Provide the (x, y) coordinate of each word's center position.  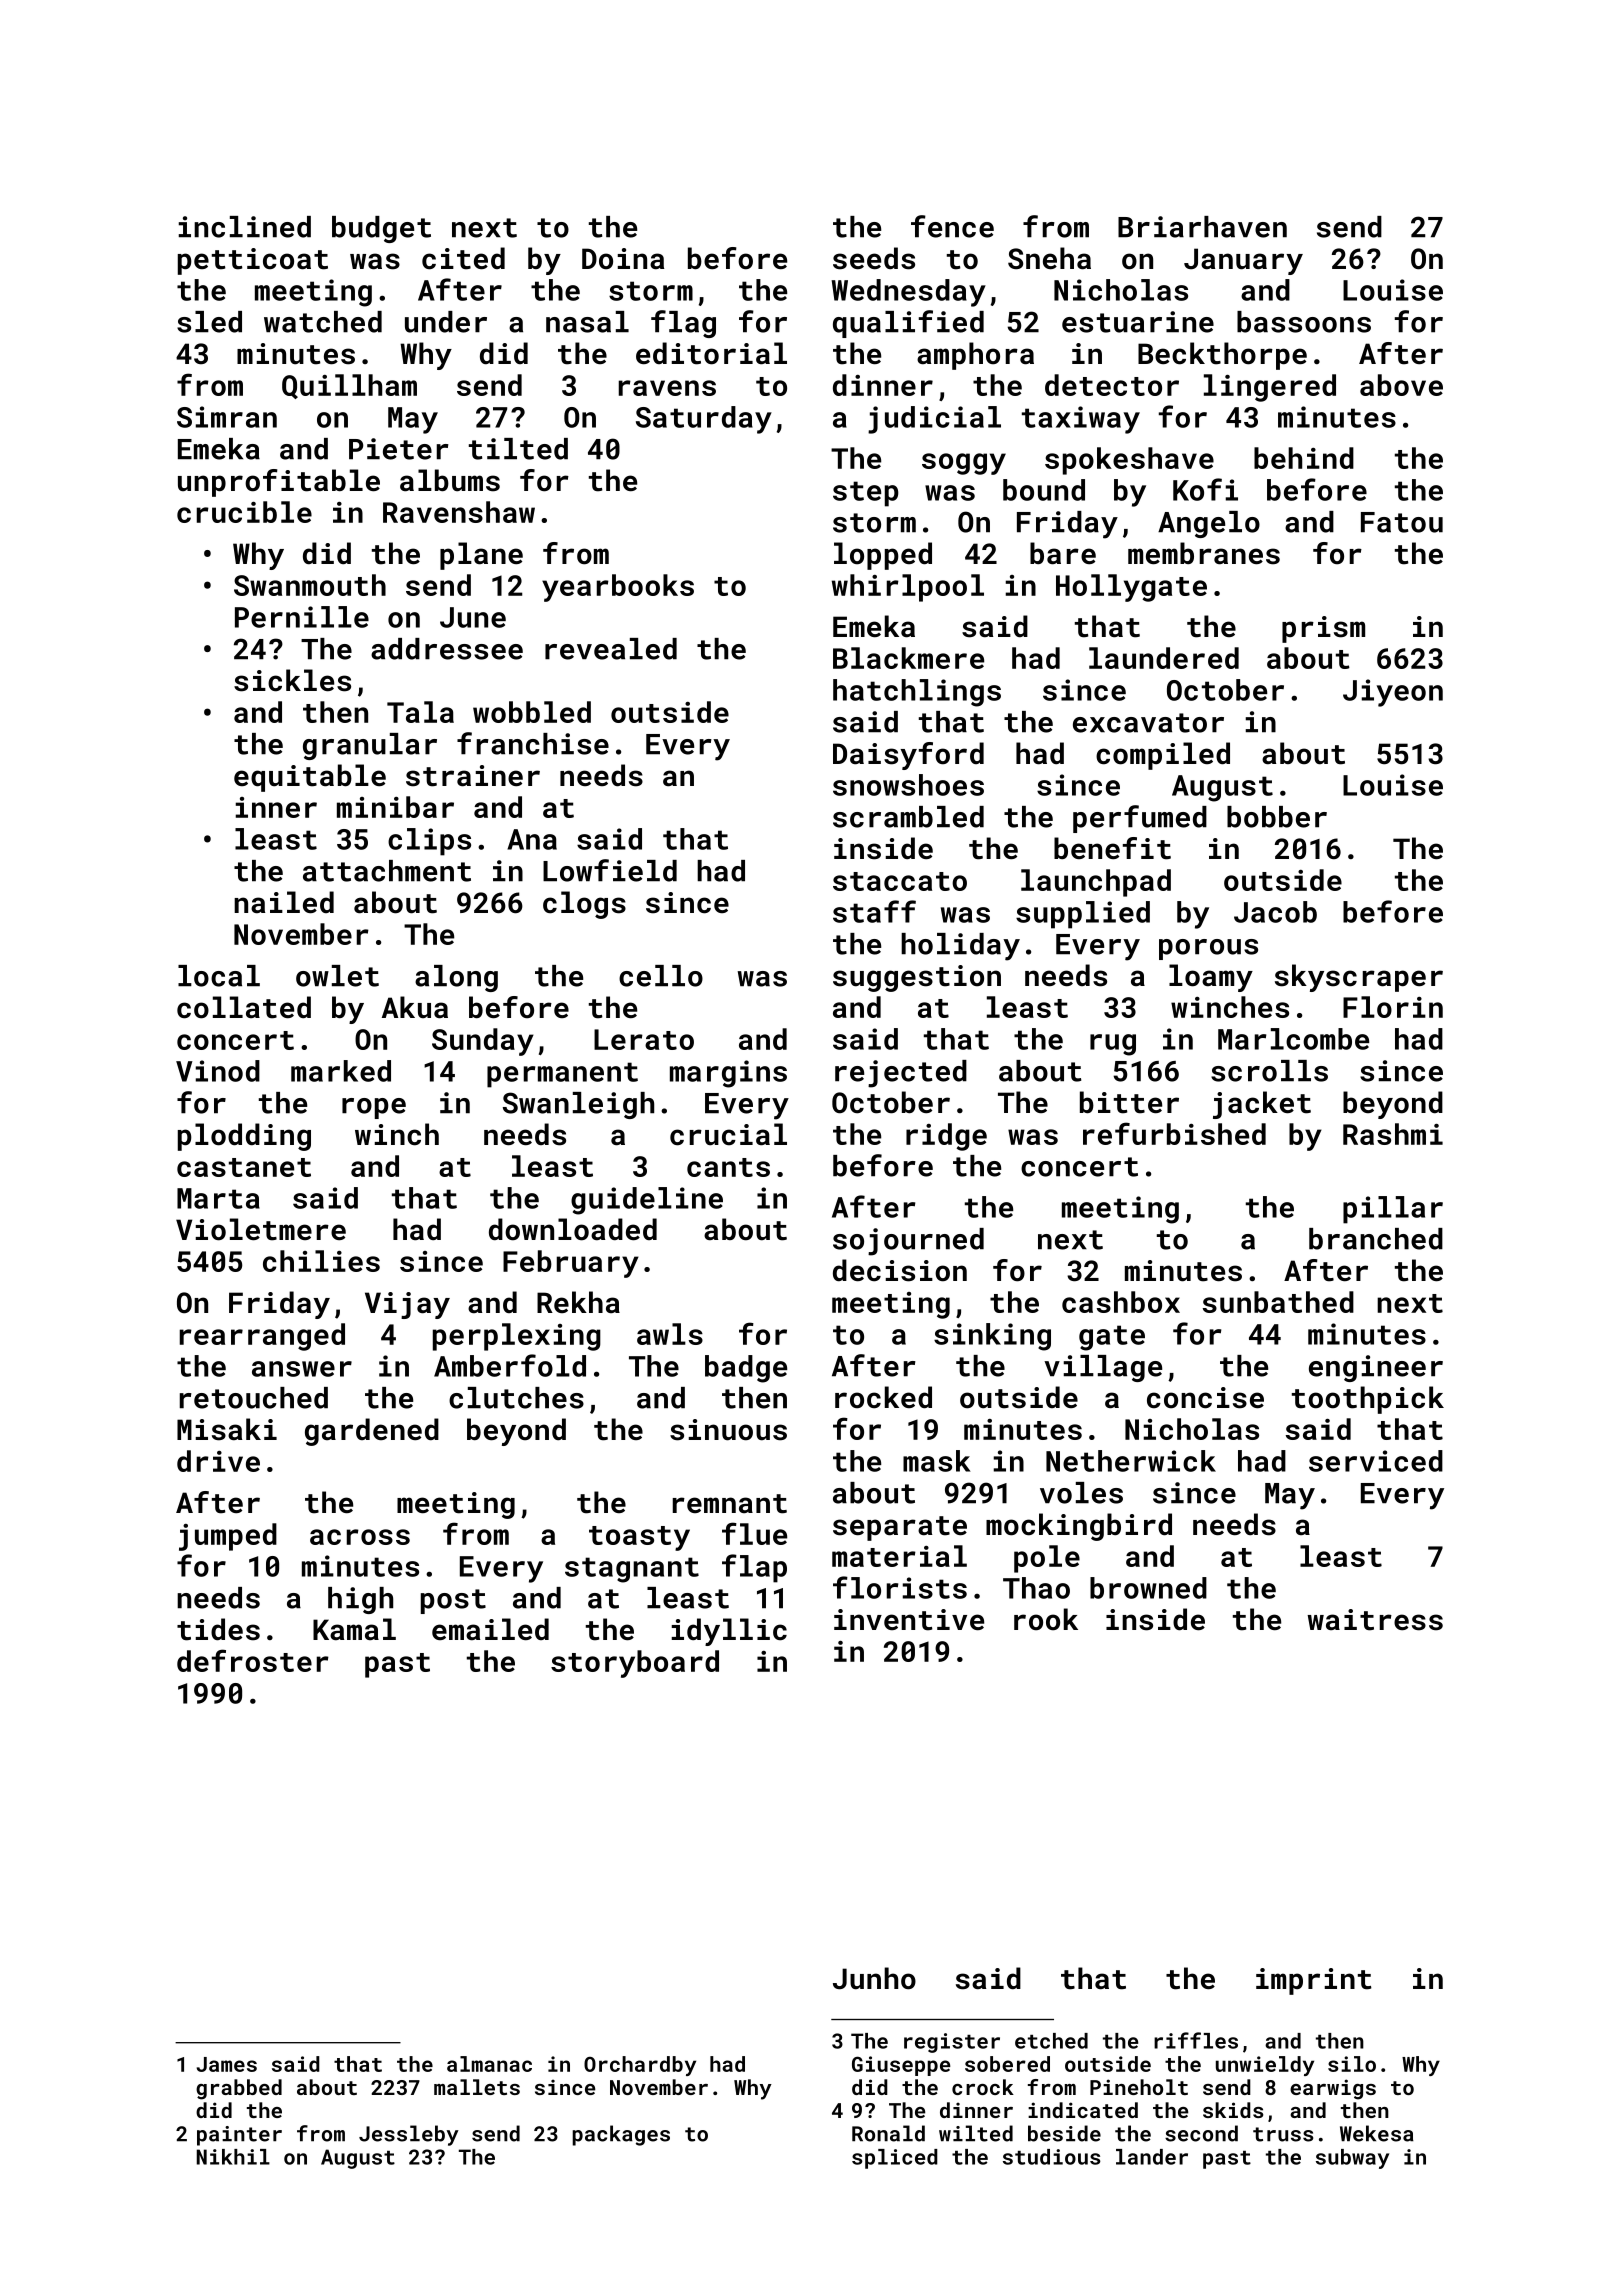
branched (1376, 1239)
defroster (253, 1660)
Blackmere (908, 658)
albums (450, 480)
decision (900, 1270)
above (1401, 385)
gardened (372, 1432)
